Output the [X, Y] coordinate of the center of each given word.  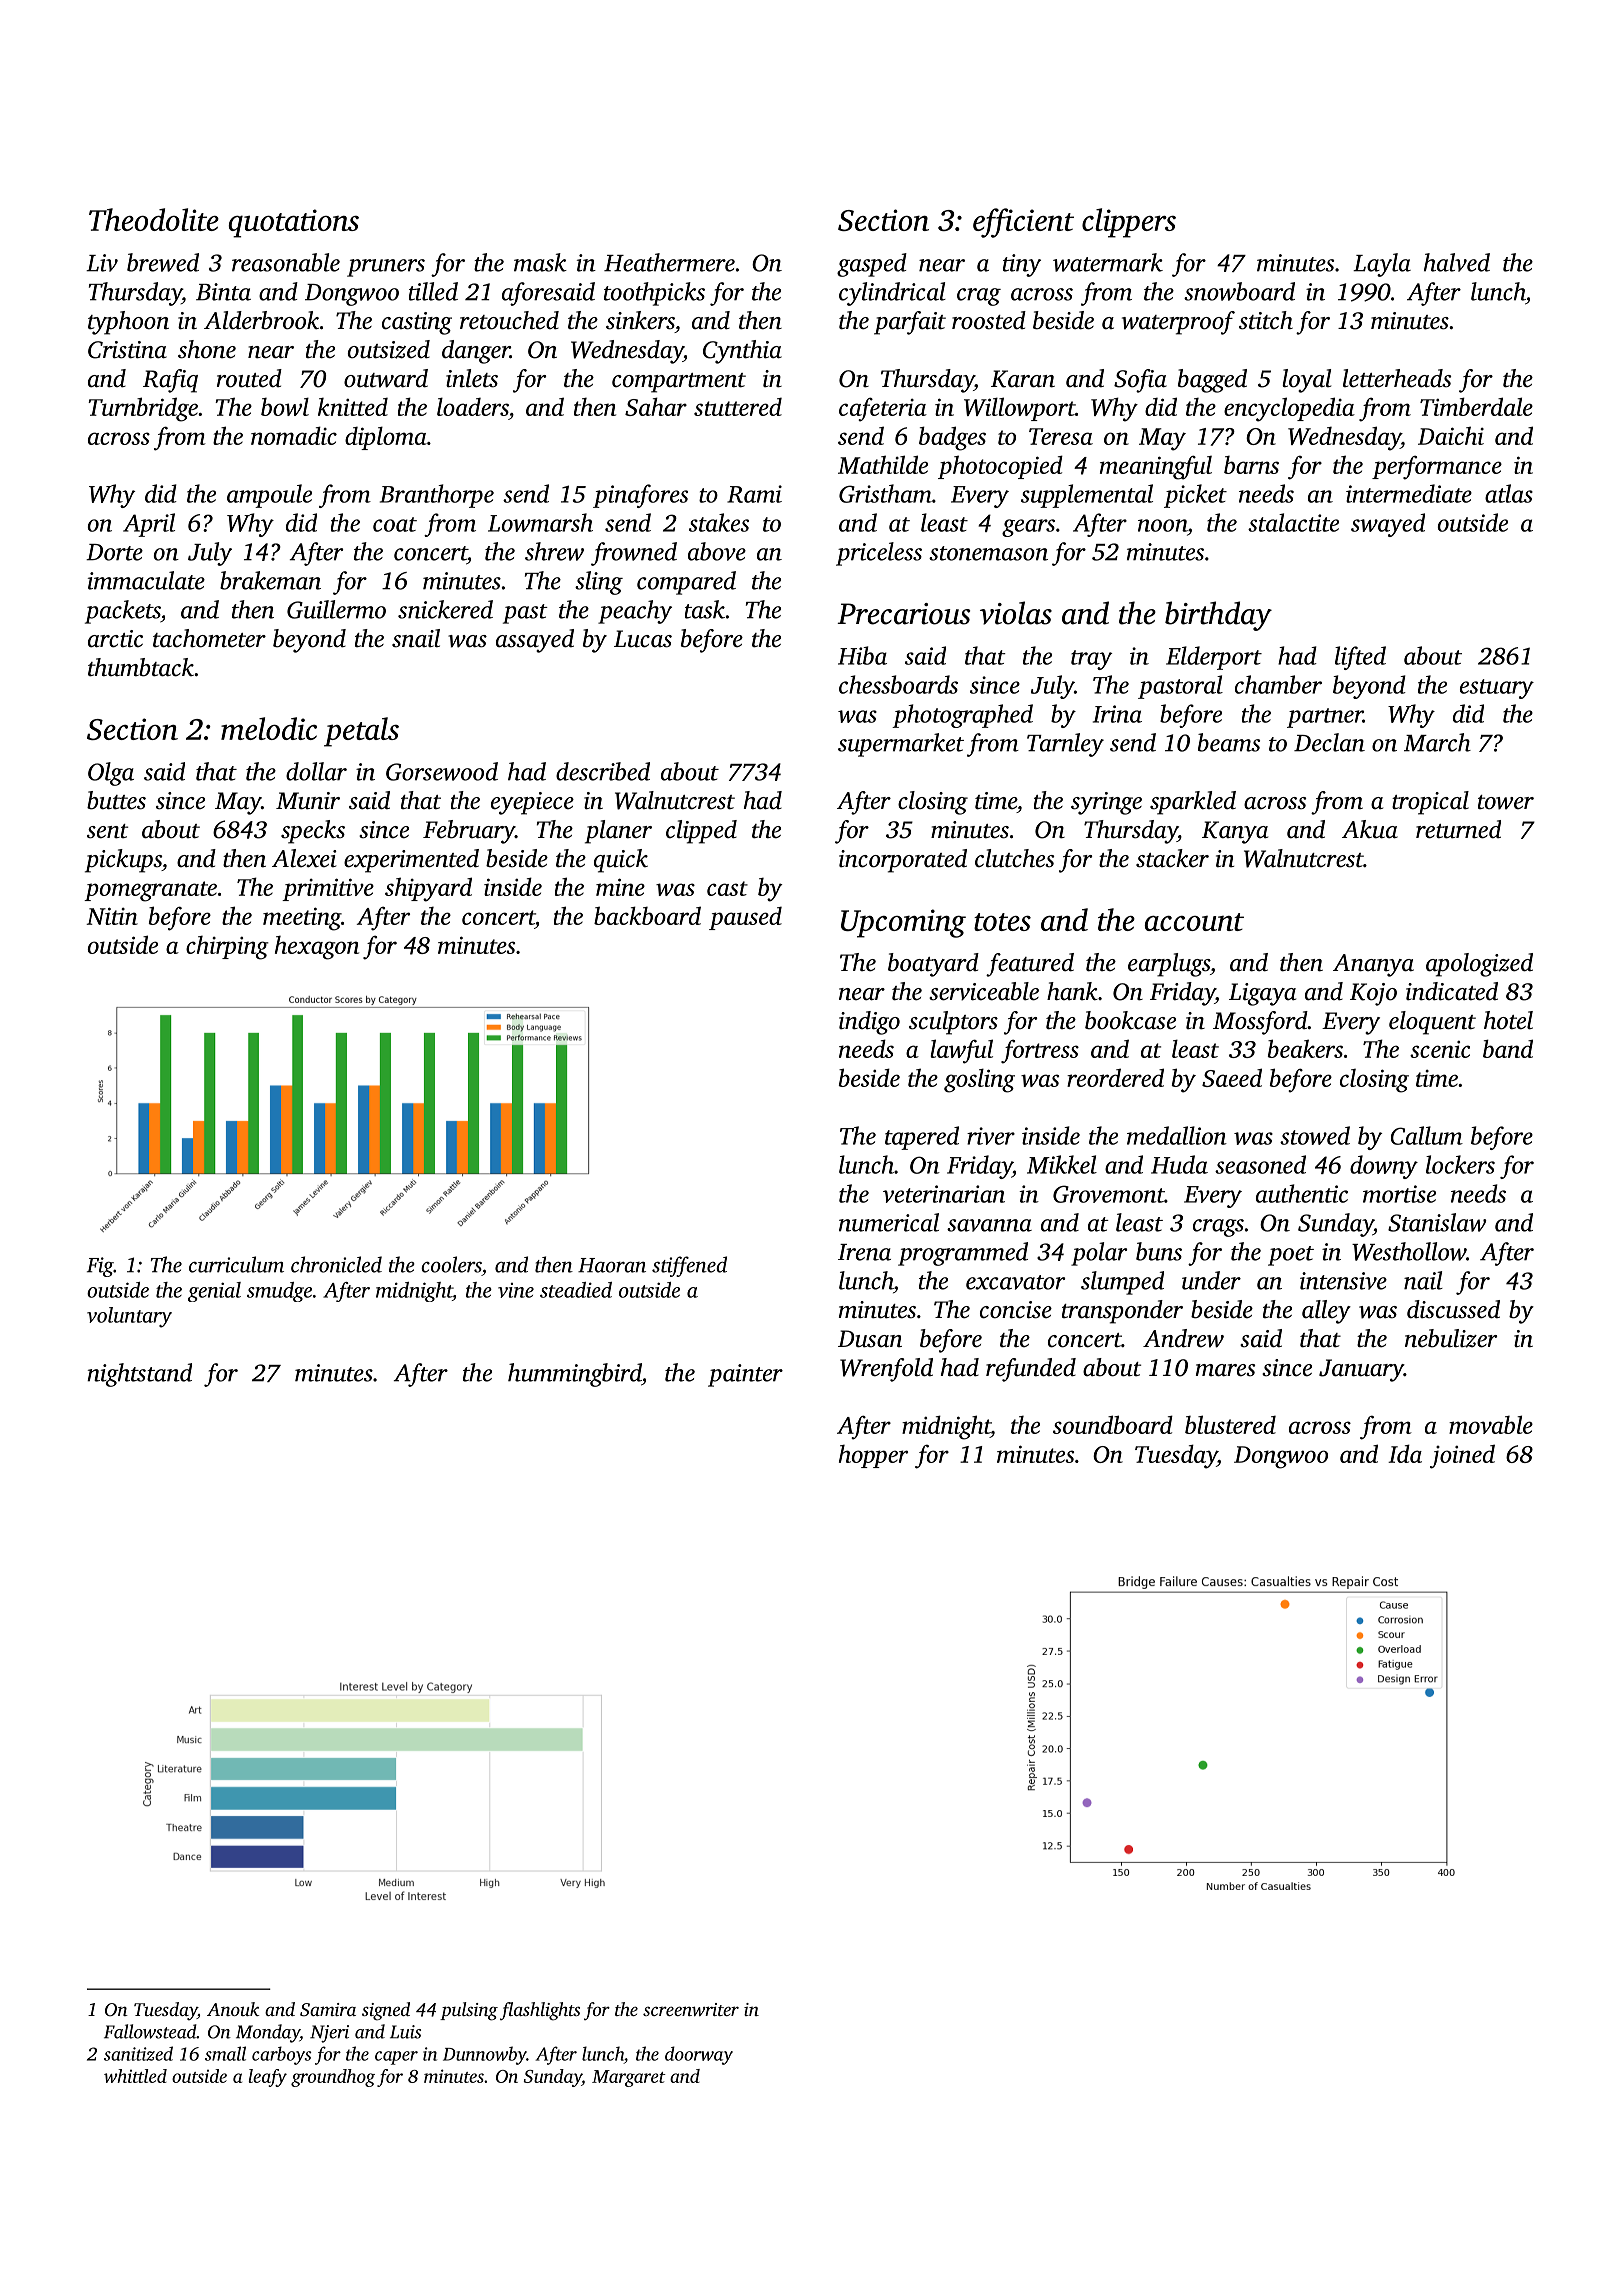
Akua [1370, 829]
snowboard [1239, 291]
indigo [869, 1023]
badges [952, 438]
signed [386, 2011]
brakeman [270, 580]
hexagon [317, 948]
